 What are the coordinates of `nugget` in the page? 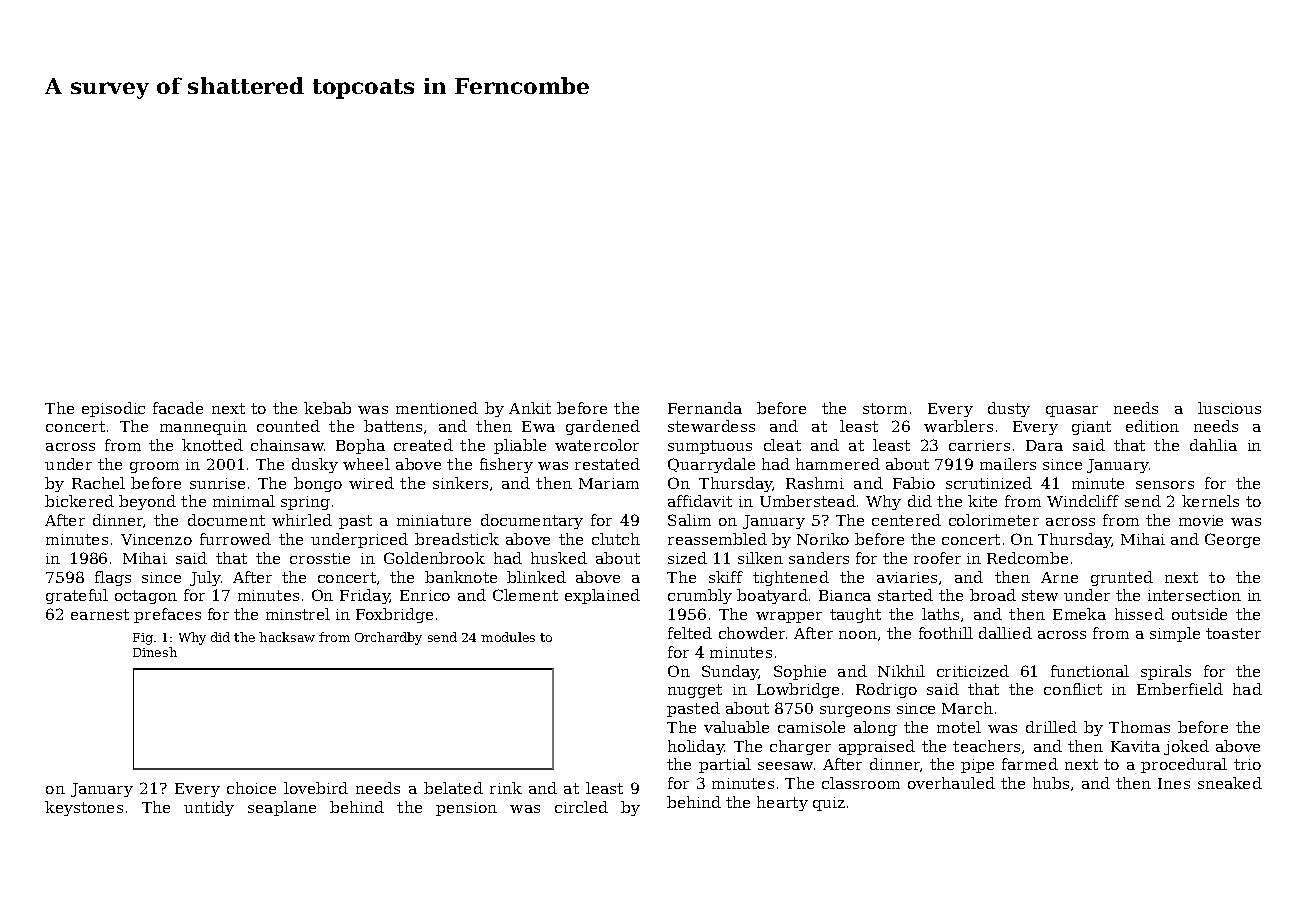 It's located at (695, 691).
